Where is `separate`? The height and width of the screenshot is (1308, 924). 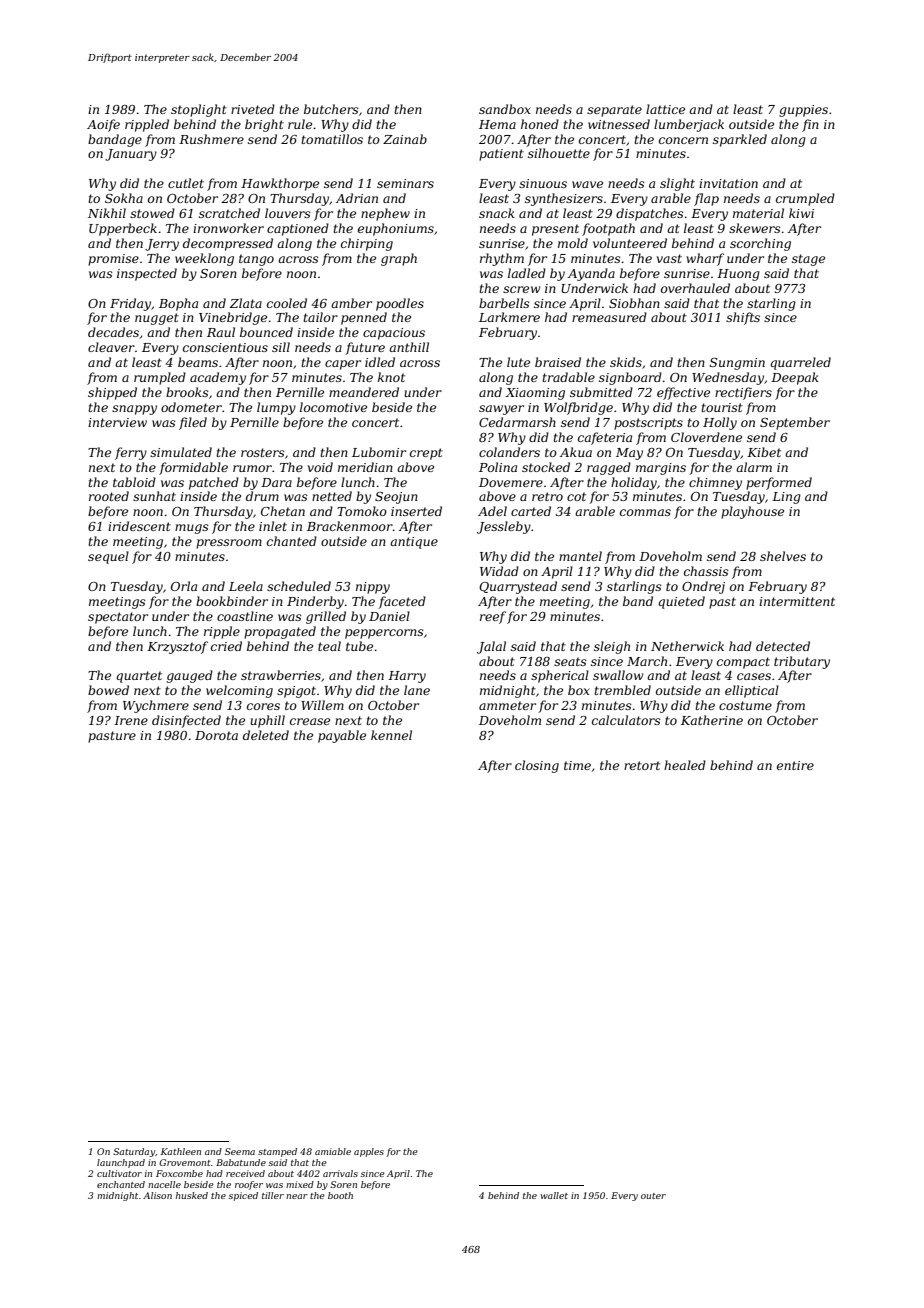 separate is located at coordinates (614, 111).
